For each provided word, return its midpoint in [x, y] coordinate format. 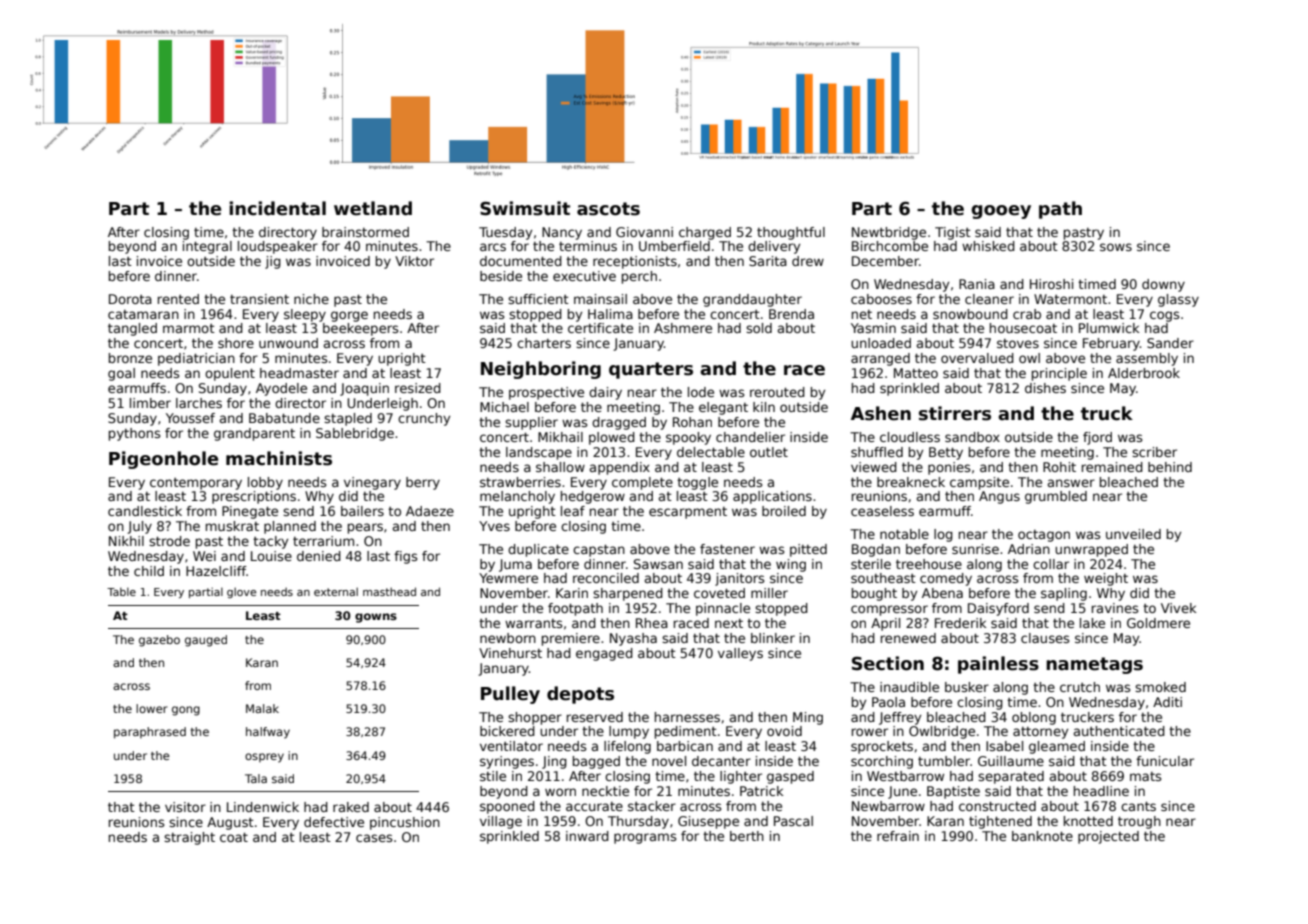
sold [759, 328]
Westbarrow [905, 776]
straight [189, 838]
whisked [988, 246]
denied [319, 556]
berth [747, 836]
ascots [608, 209]
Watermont [1070, 299]
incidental [277, 208]
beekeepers [361, 329]
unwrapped [1091, 550]
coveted [719, 593]
